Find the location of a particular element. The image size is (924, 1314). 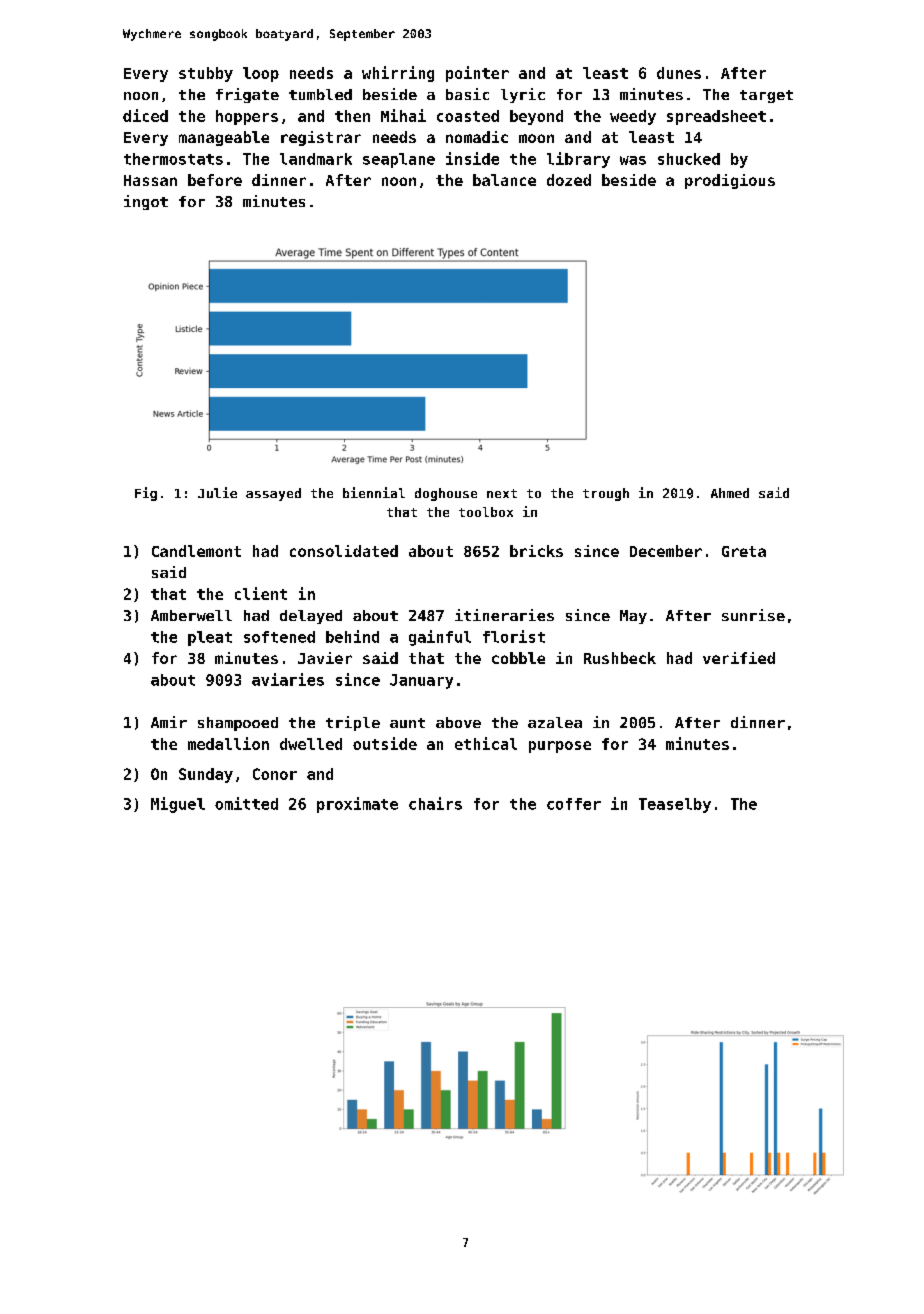

Ahmed is located at coordinates (730, 493).
